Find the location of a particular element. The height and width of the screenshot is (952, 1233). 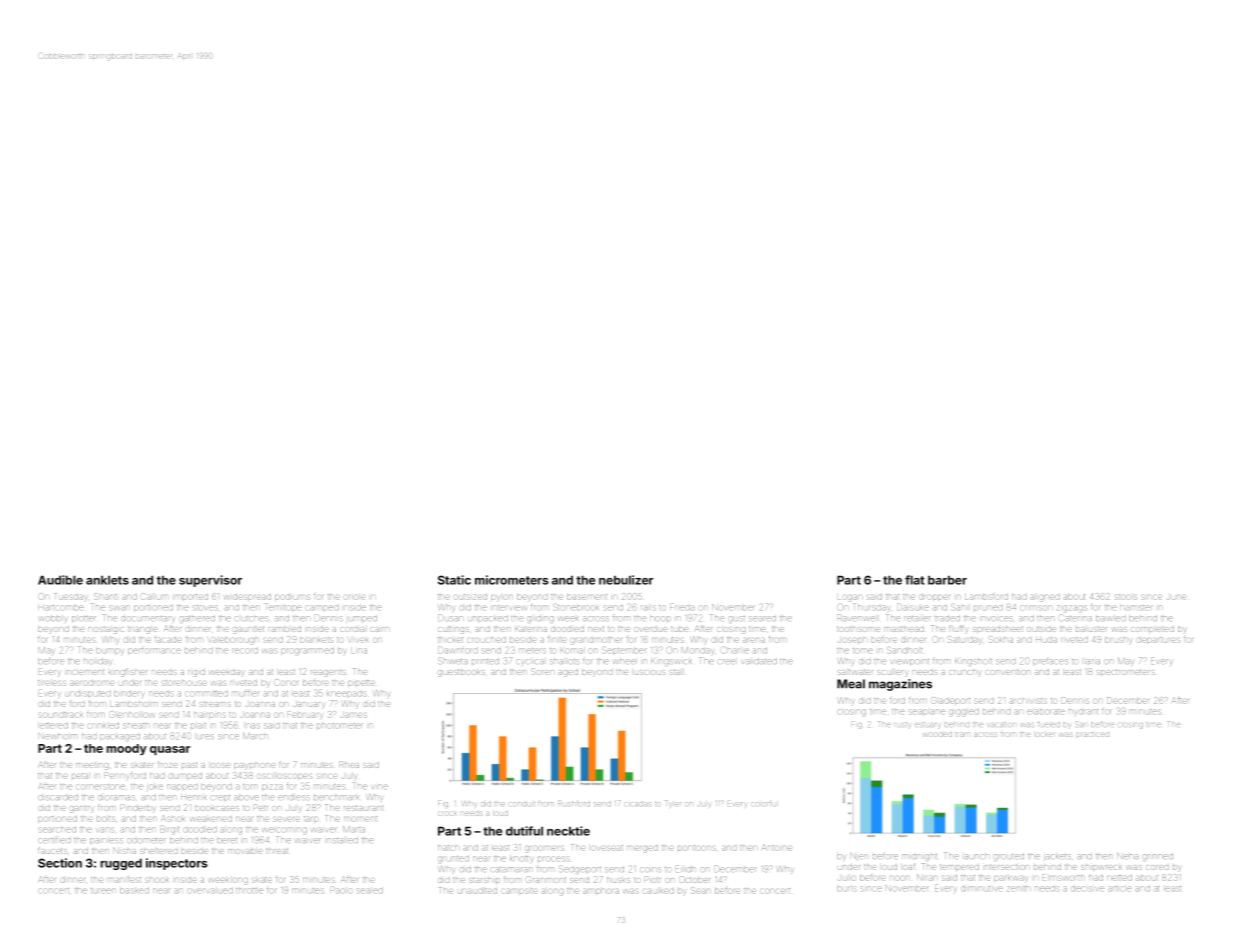

Static is located at coordinates (454, 580).
